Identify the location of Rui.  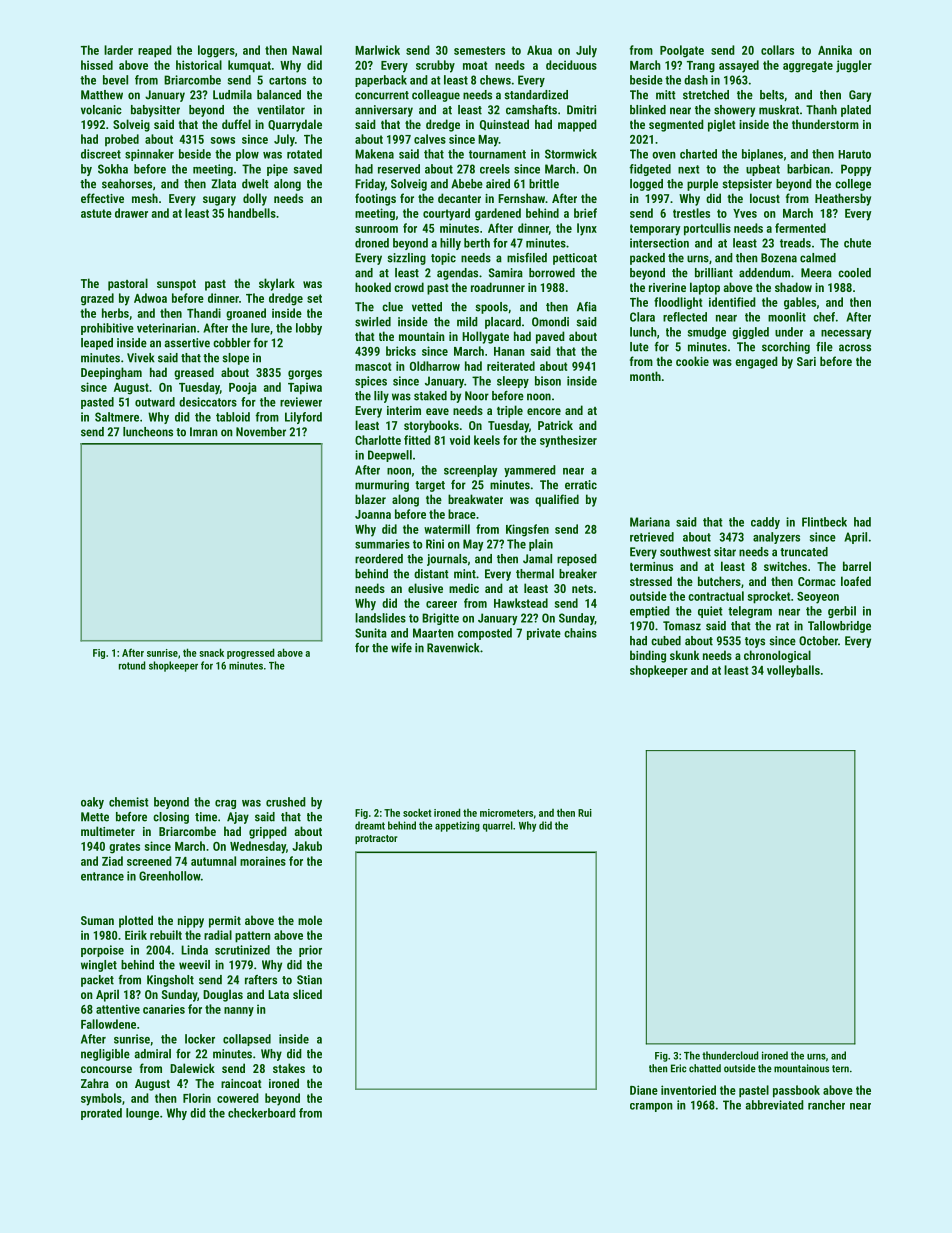
(585, 813).
